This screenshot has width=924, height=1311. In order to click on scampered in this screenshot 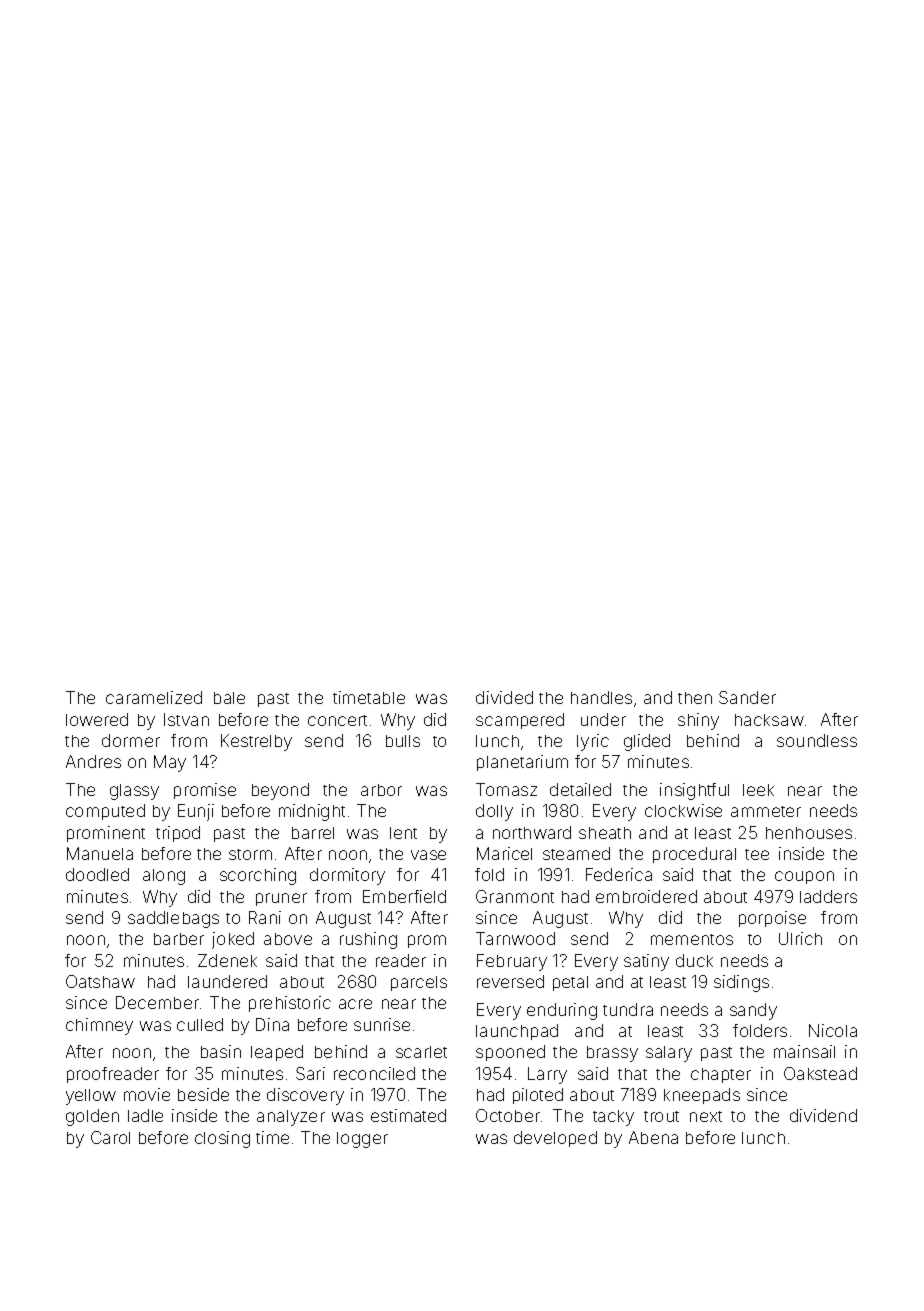, I will do `click(520, 721)`.
